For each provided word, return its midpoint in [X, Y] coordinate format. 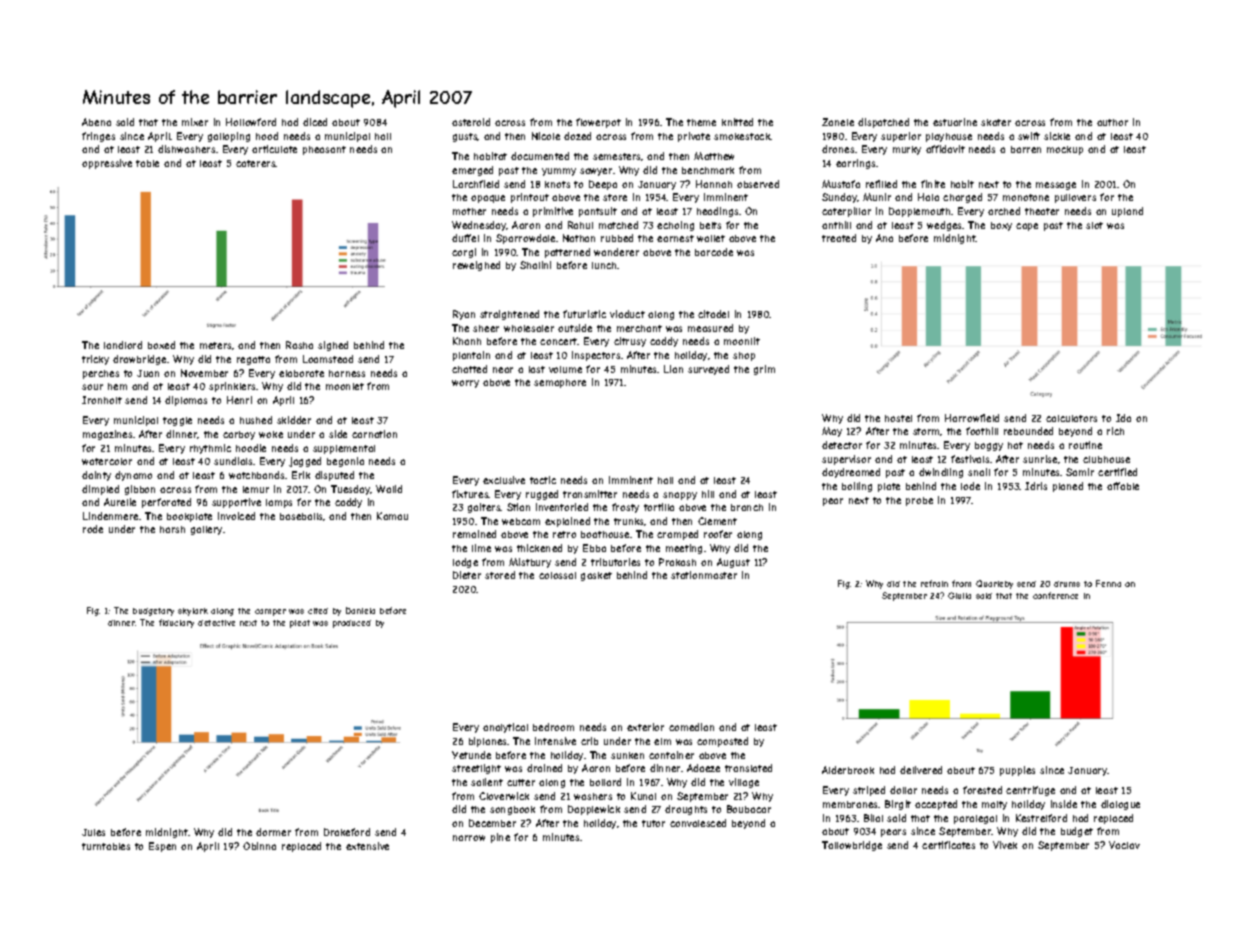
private [694, 137]
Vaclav [1124, 845]
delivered [921, 770]
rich [1115, 431]
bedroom [553, 727]
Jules [93, 832]
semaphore [560, 383]
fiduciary [176, 623]
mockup [1065, 150]
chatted [469, 369]
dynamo [133, 476]
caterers [256, 163]
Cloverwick [504, 796]
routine [1085, 445]
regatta [253, 360]
